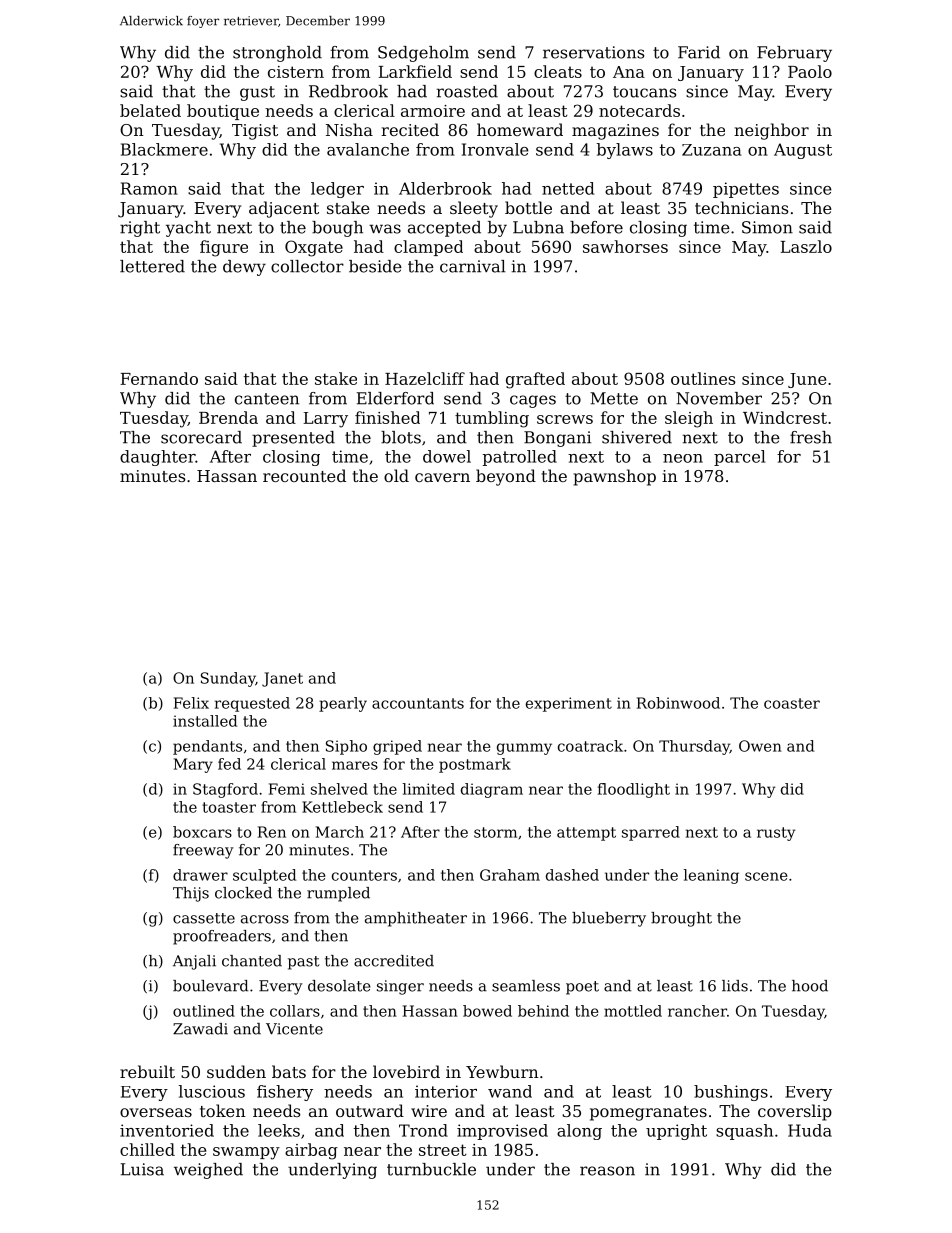 This image has height=1233, width=952. Describe the element at coordinates (142, 1169) in the image. I see `Luisa` at that location.
